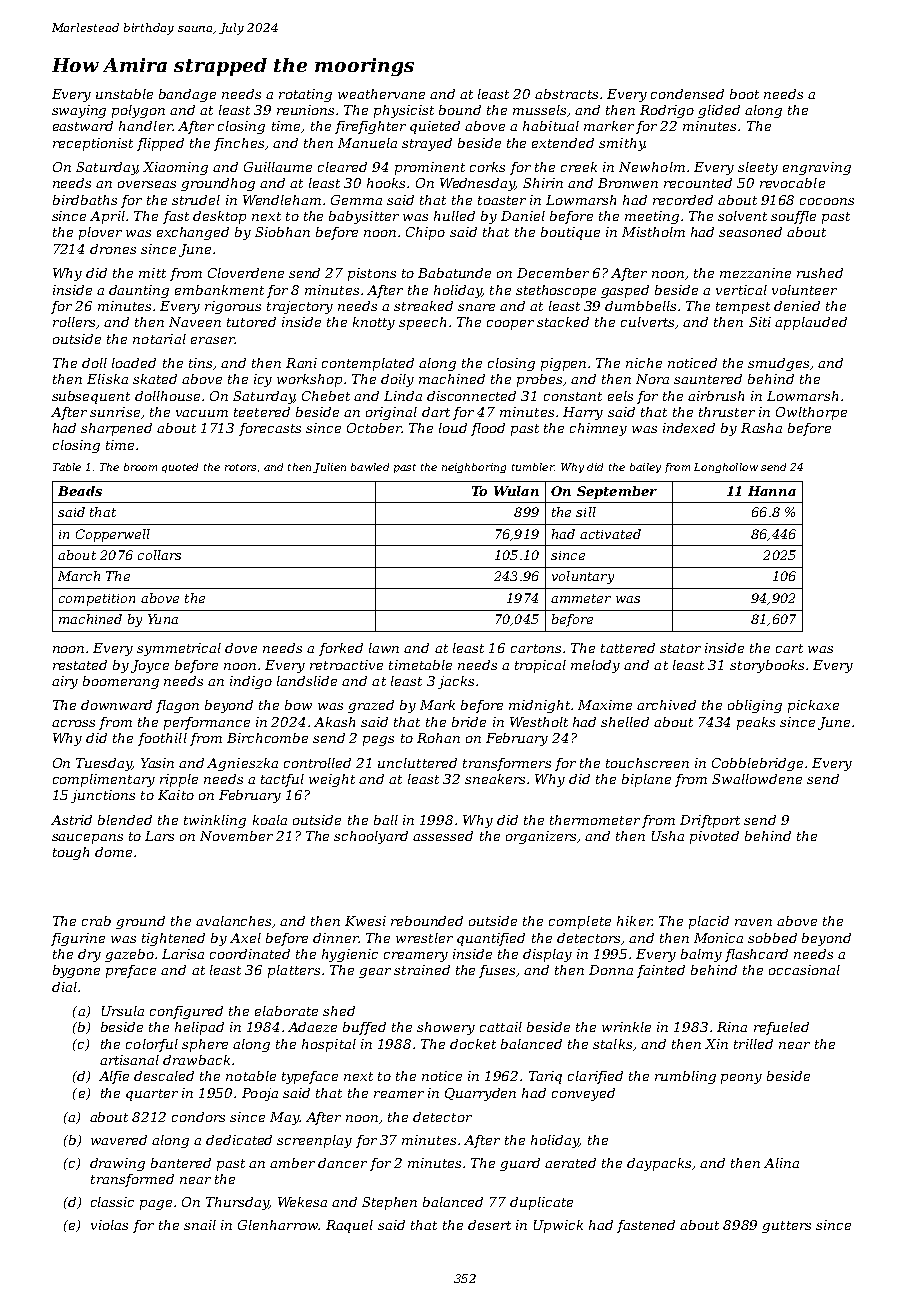 The width and height of the document is (908, 1316). I want to click on biplane, so click(646, 780).
